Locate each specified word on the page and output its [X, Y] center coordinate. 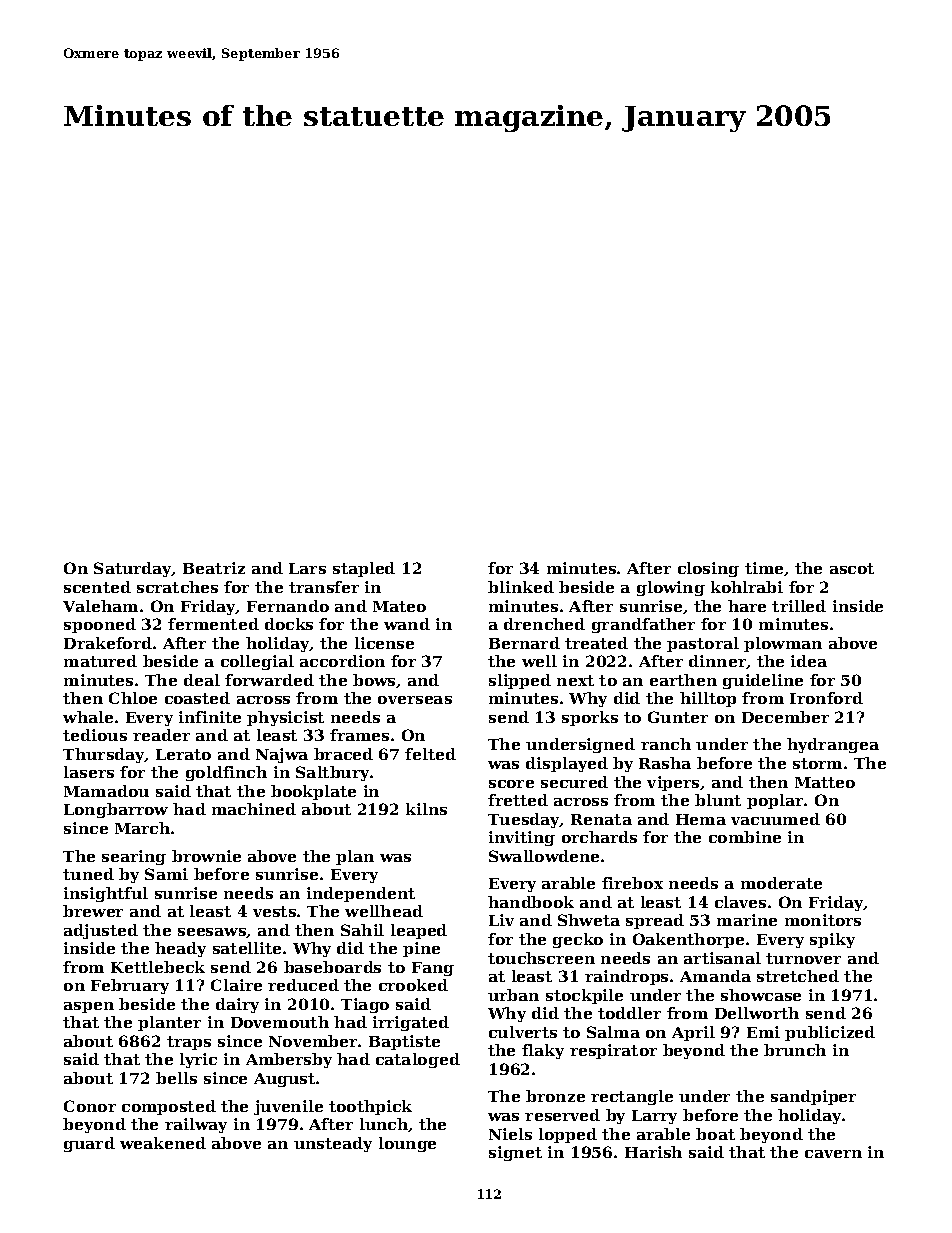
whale [88, 717]
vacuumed [775, 819]
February [130, 986]
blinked [521, 587]
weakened [163, 1143]
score [511, 784]
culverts [523, 1032]
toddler [629, 1013]
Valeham [100, 606]
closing [708, 569]
